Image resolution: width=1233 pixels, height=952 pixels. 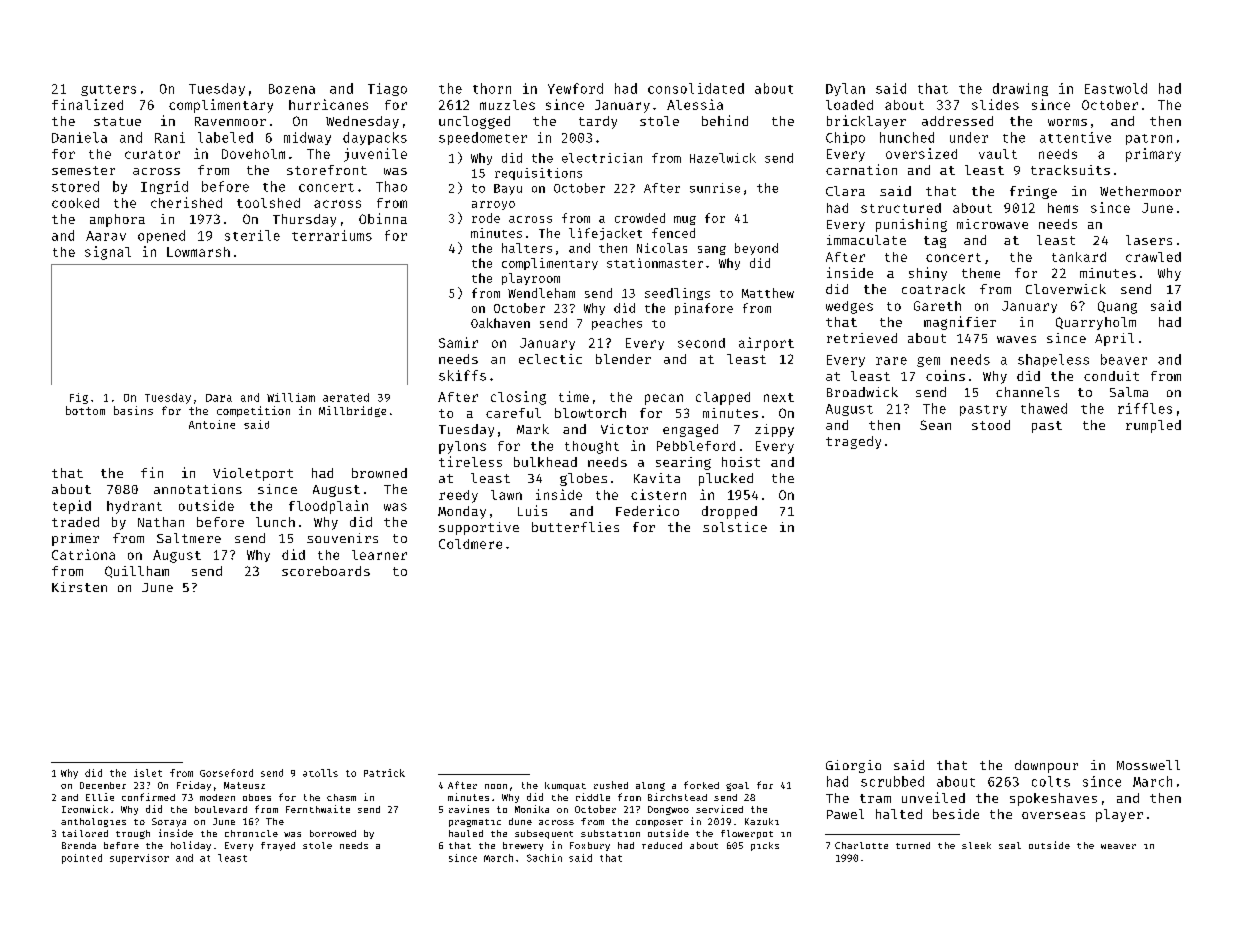 What do you see at coordinates (853, 766) in the screenshot?
I see `Giorgio` at bounding box center [853, 766].
